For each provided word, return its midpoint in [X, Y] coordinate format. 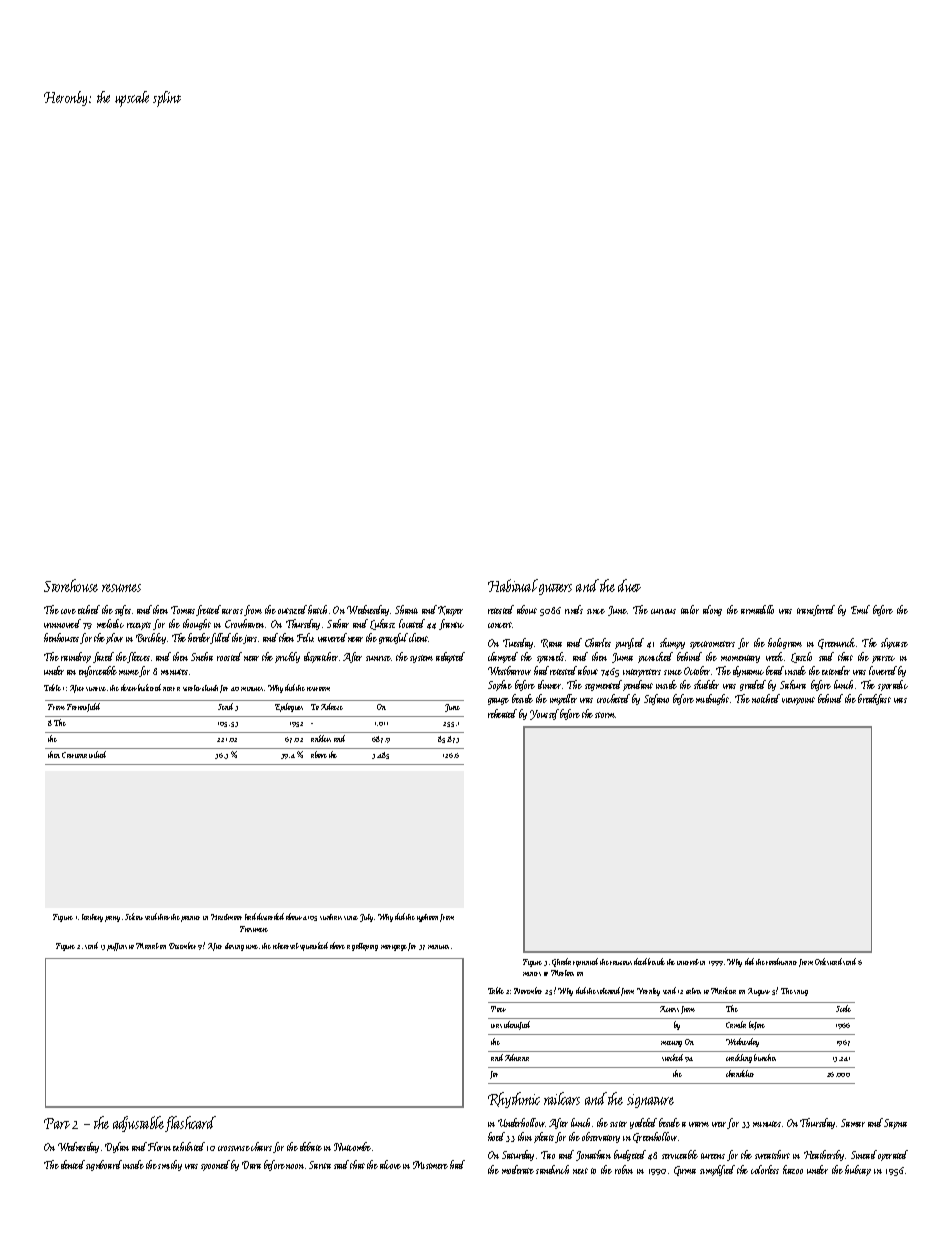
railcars [562, 1098]
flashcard [190, 1124]
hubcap [858, 1170]
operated [893, 1155]
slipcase [894, 643]
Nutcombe [352, 1146]
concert [500, 625]
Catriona [74, 755]
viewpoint [798, 701]
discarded [271, 916]
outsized [292, 609]
